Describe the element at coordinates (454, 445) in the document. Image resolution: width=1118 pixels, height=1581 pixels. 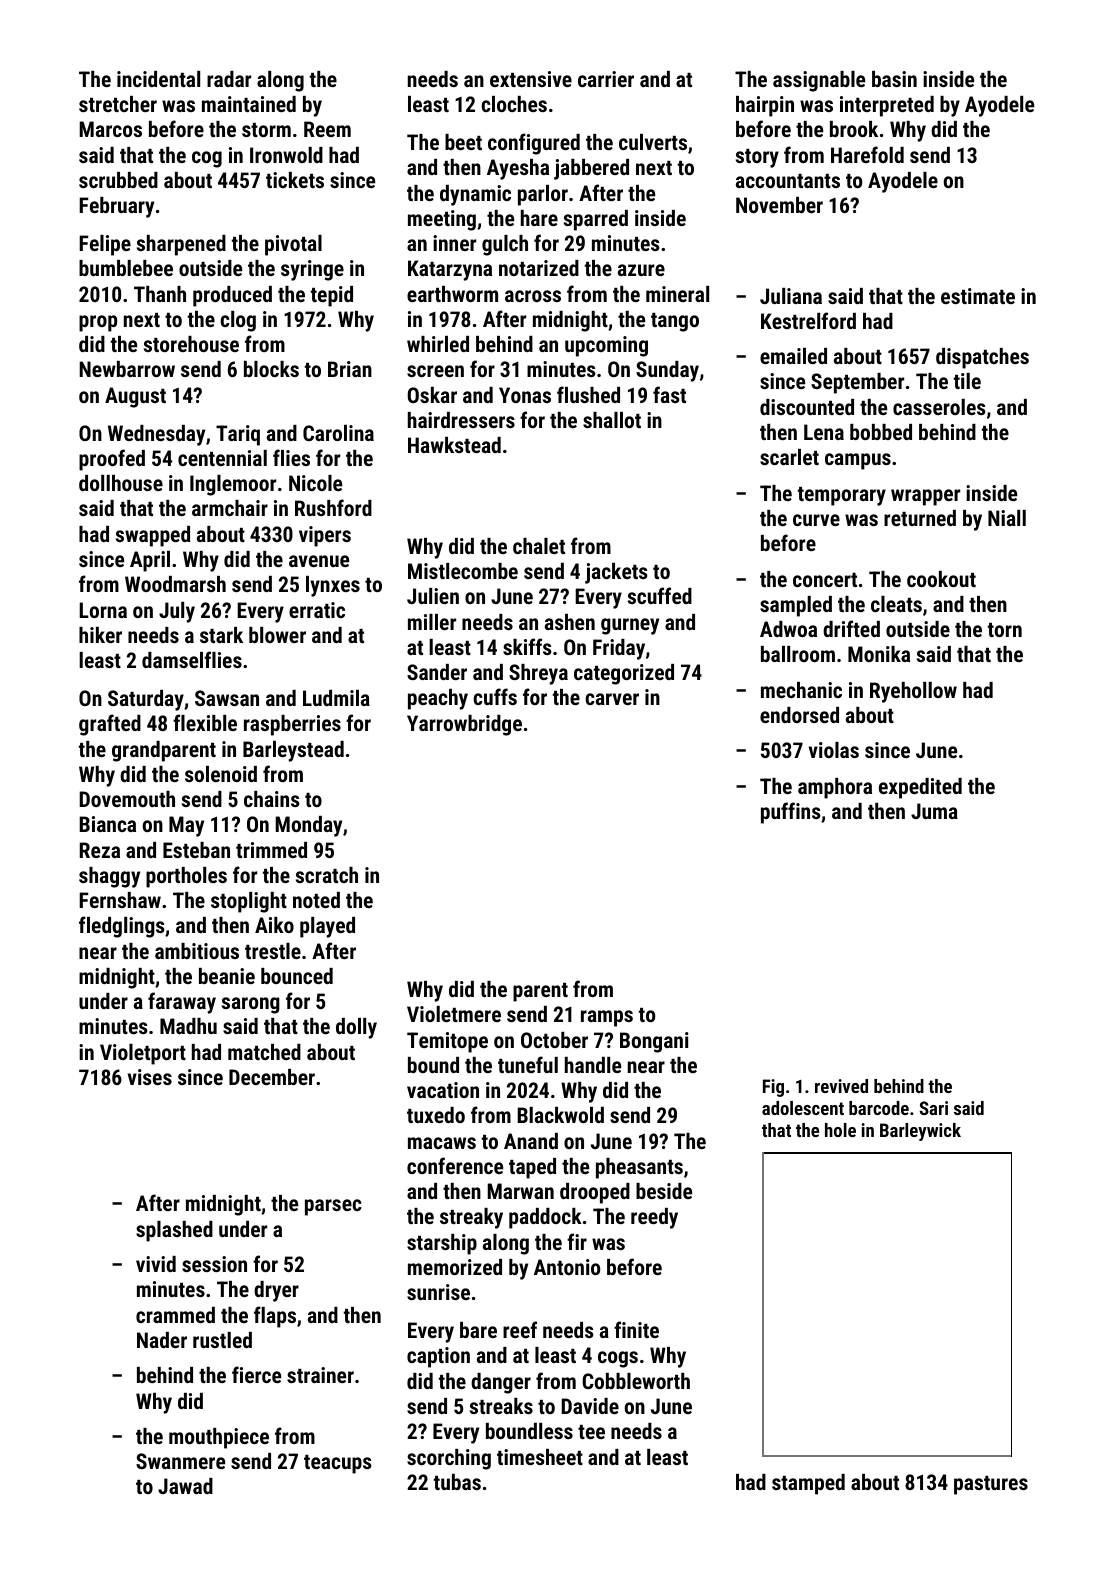
I see `Hawkstead` at that location.
